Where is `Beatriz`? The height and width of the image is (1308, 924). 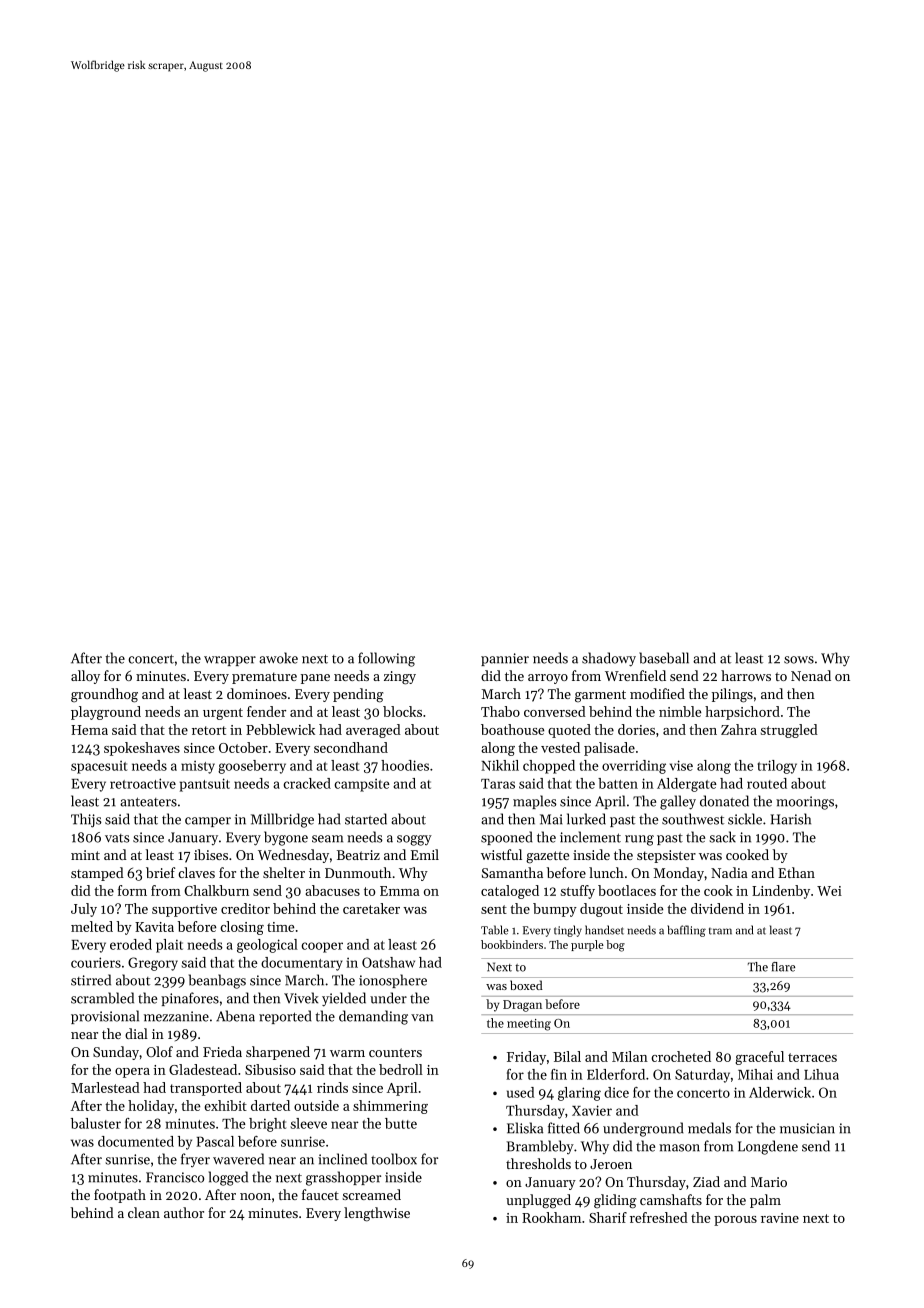
Beatriz is located at coordinates (358, 855).
